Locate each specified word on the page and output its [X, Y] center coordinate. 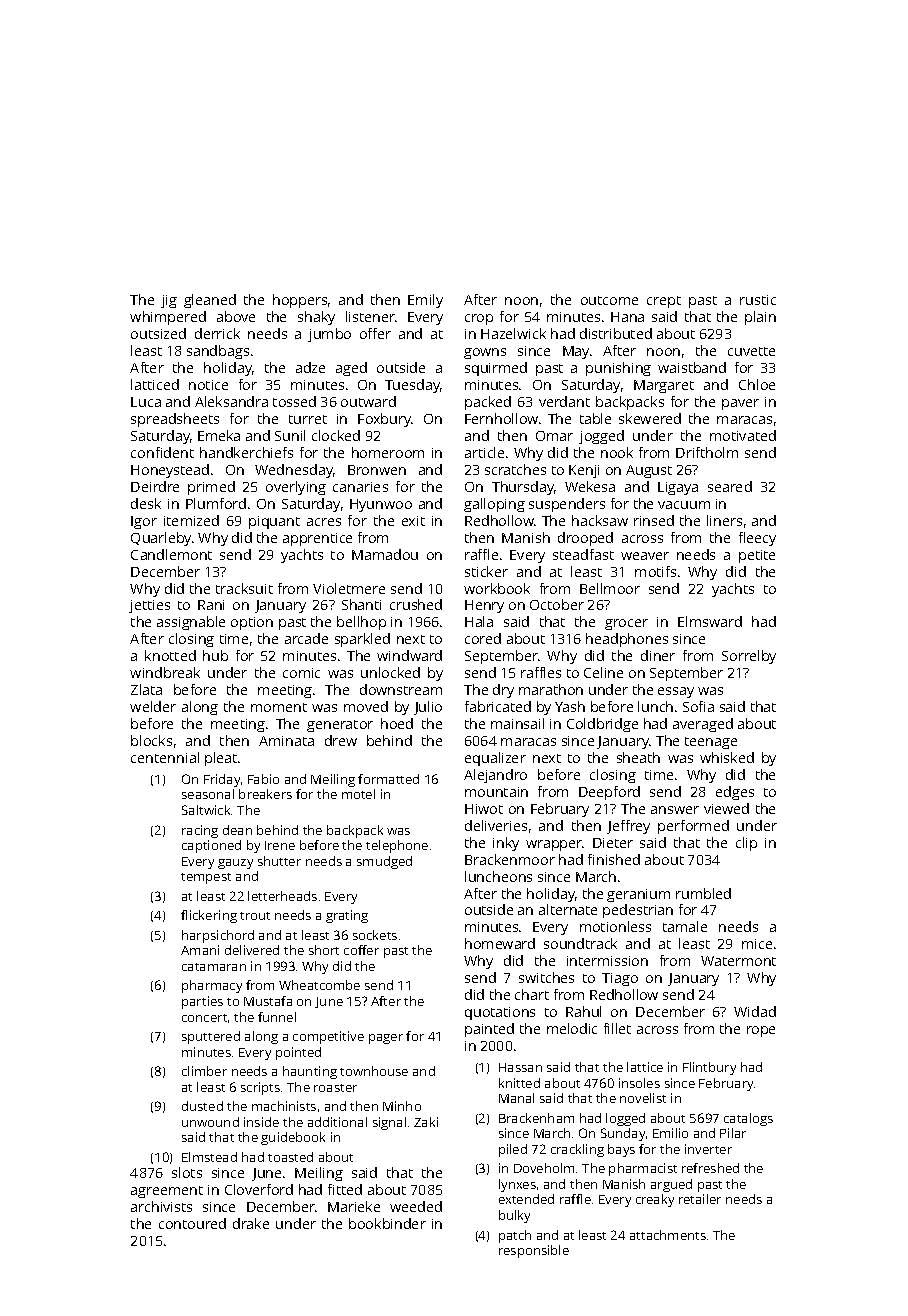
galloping [494, 505]
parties [202, 1002]
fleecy [757, 539]
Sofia [698, 706]
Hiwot [484, 809]
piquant [274, 522]
